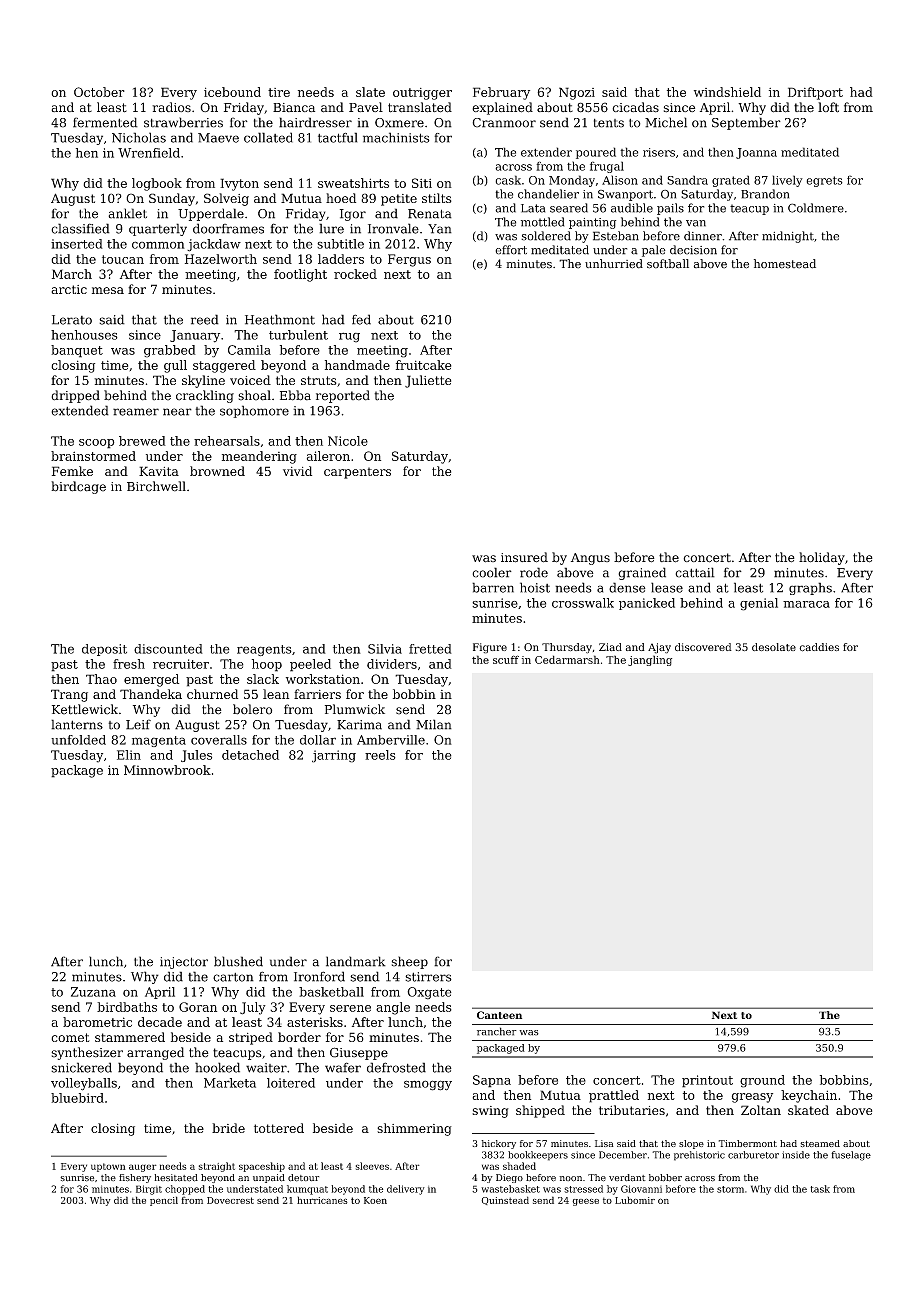  What do you see at coordinates (183, 122) in the document?
I see `strawberries` at bounding box center [183, 122].
